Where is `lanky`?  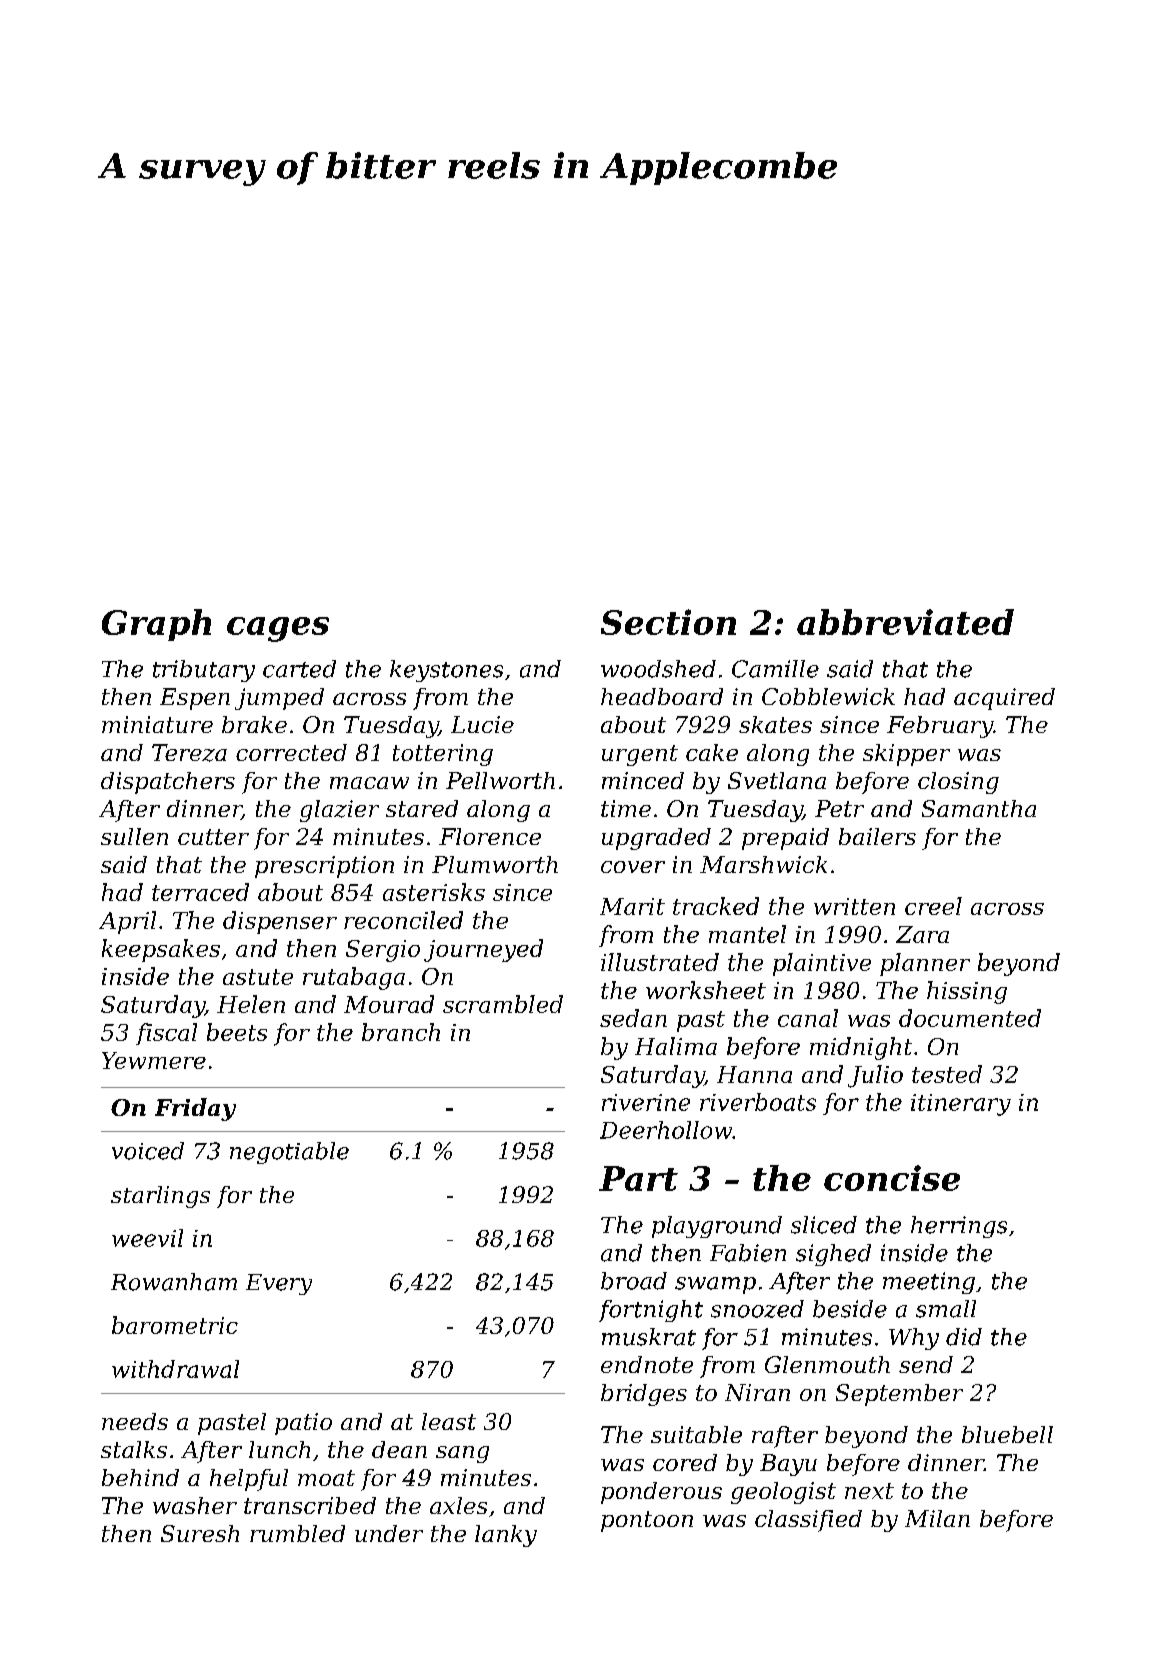 lanky is located at coordinates (506, 1536).
